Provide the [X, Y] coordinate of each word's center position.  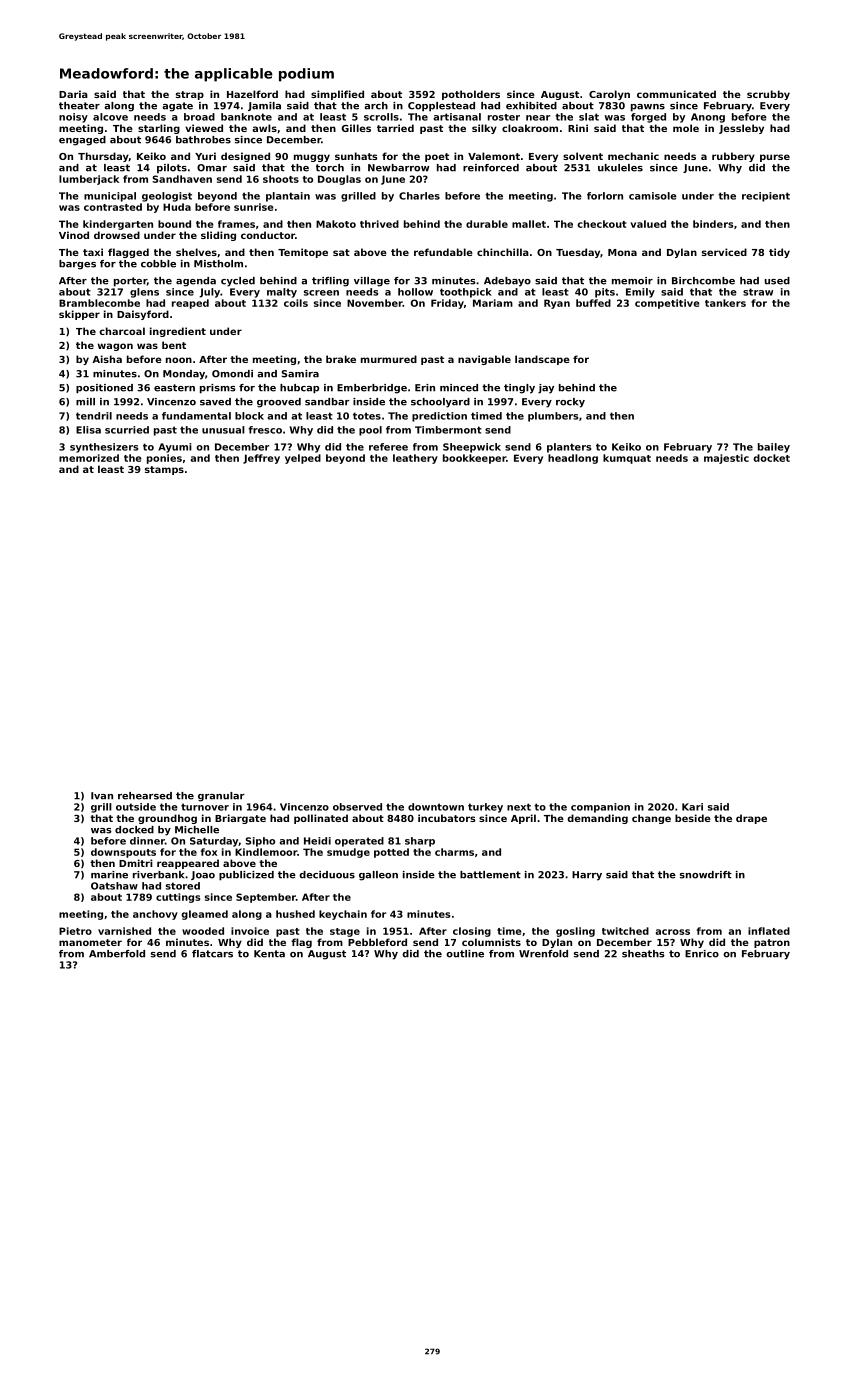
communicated [676, 94]
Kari [692, 807]
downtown [436, 807]
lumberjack [89, 180]
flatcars [212, 954]
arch [376, 106]
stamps [164, 470]
